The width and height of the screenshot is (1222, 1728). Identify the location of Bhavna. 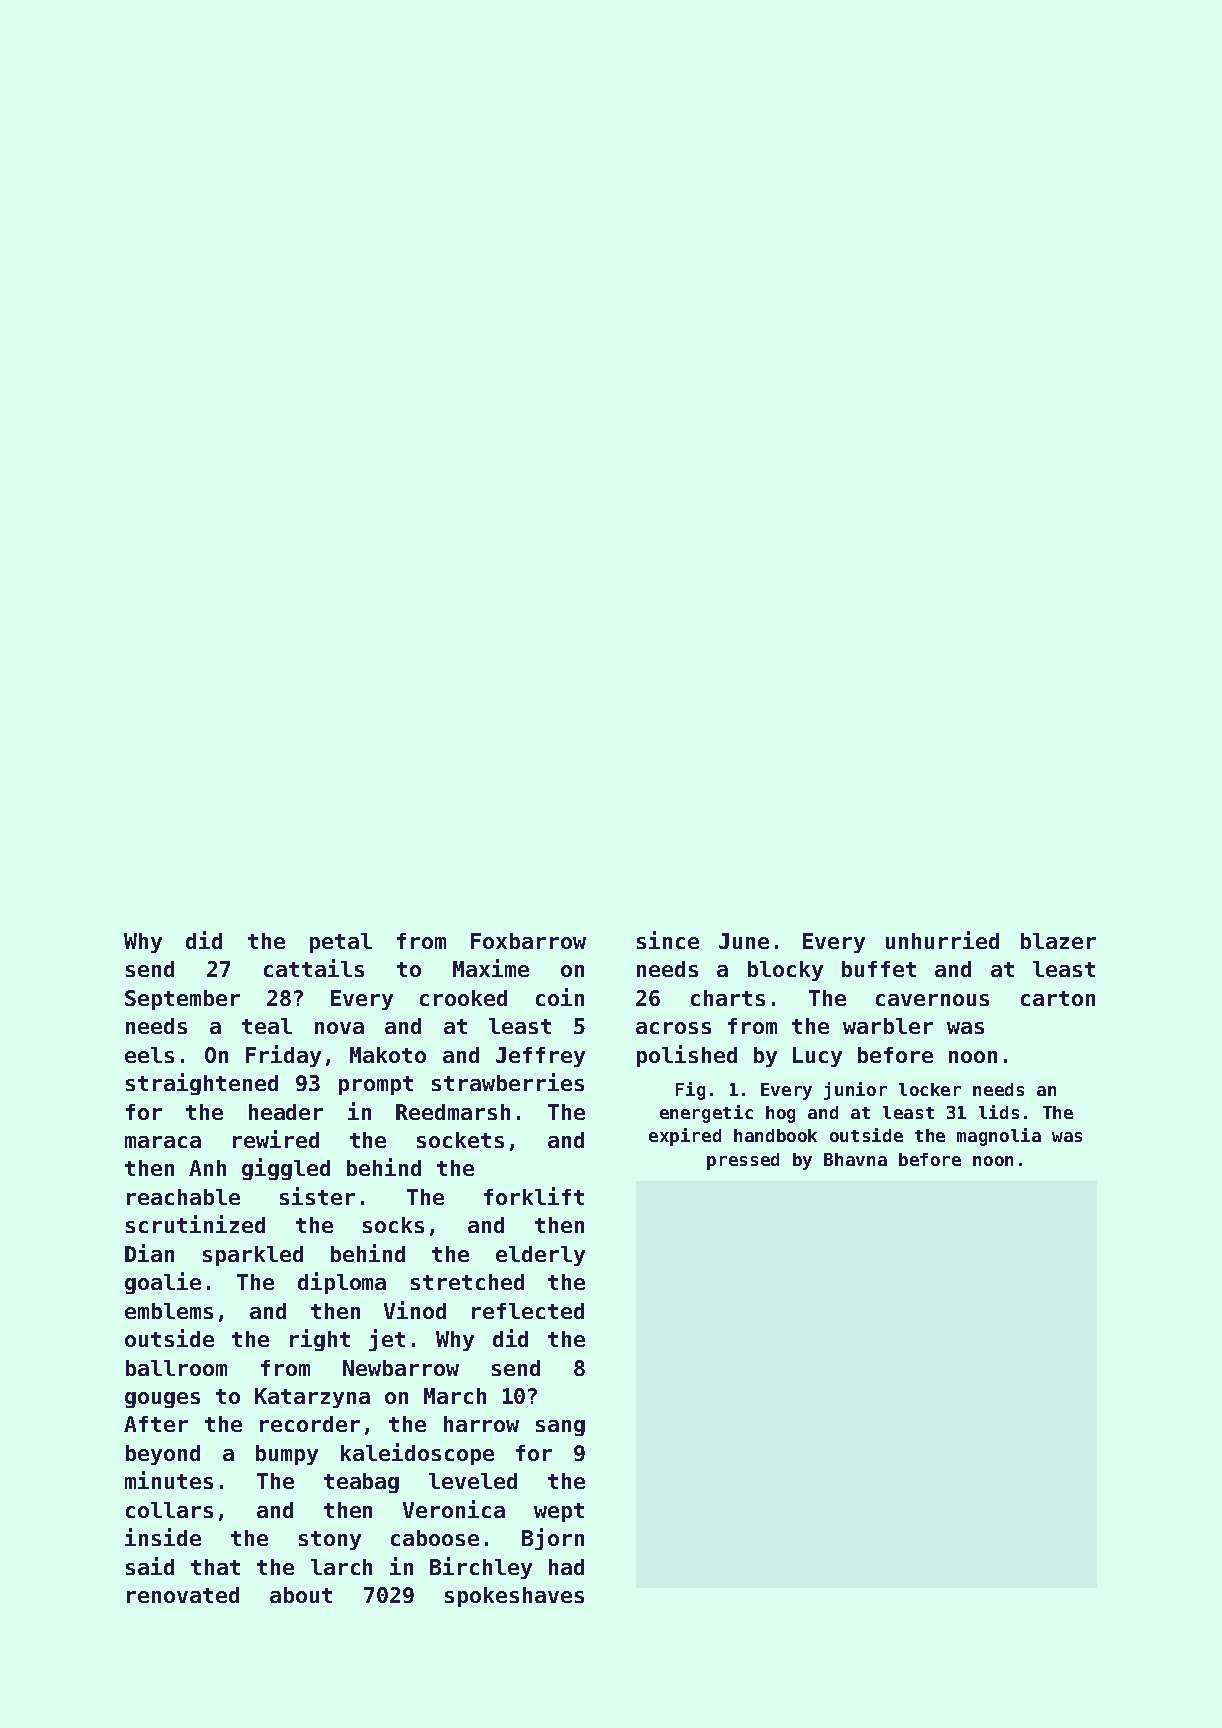
(855, 1159).
